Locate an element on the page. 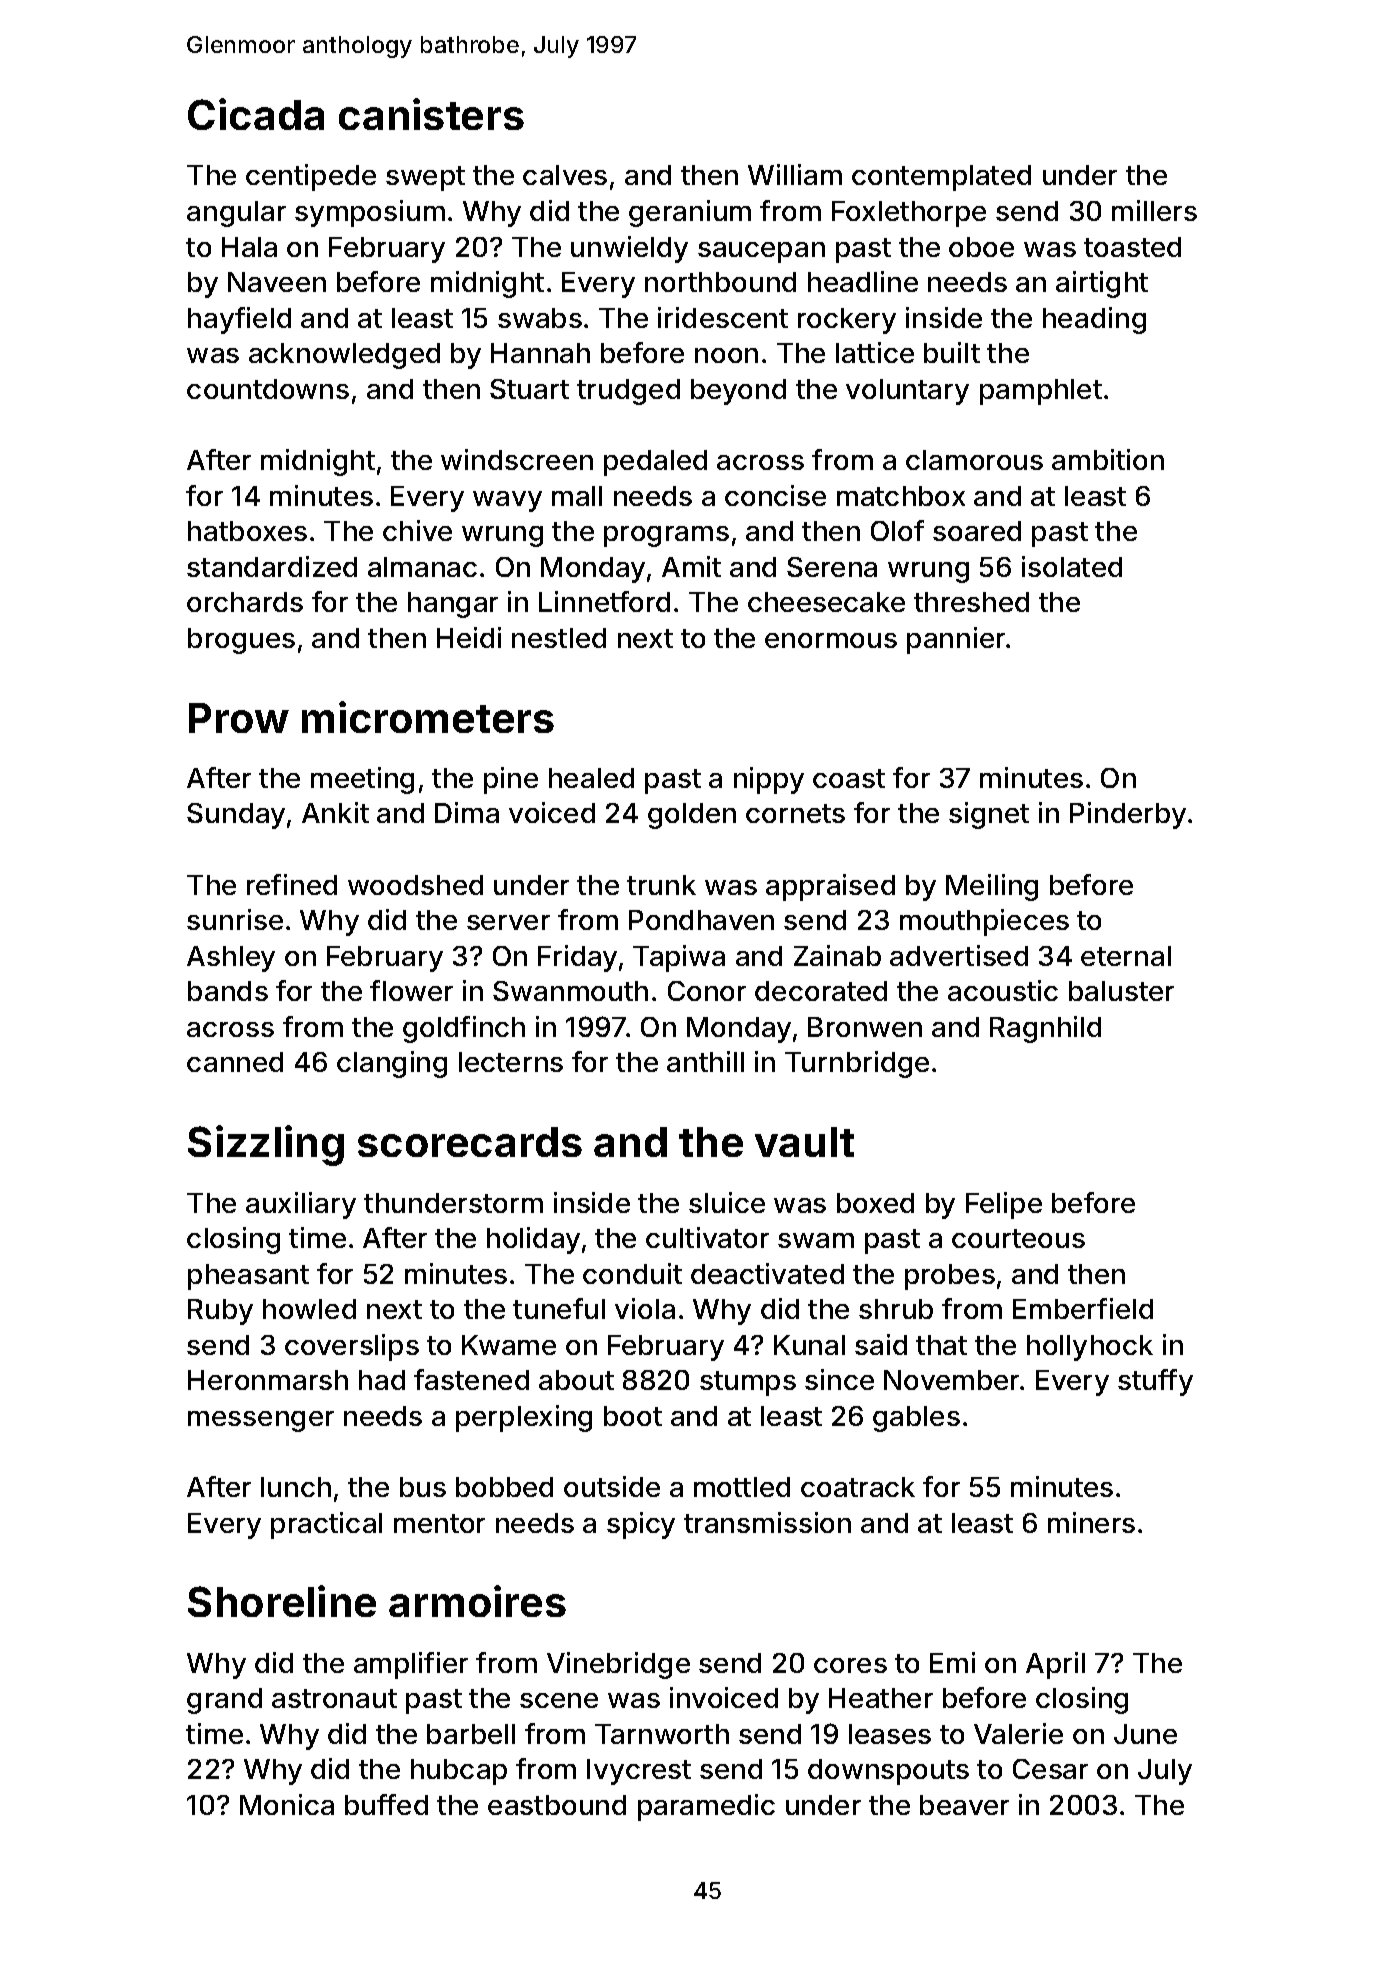 The height and width of the page is (1969, 1386). had is located at coordinates (382, 1380).
